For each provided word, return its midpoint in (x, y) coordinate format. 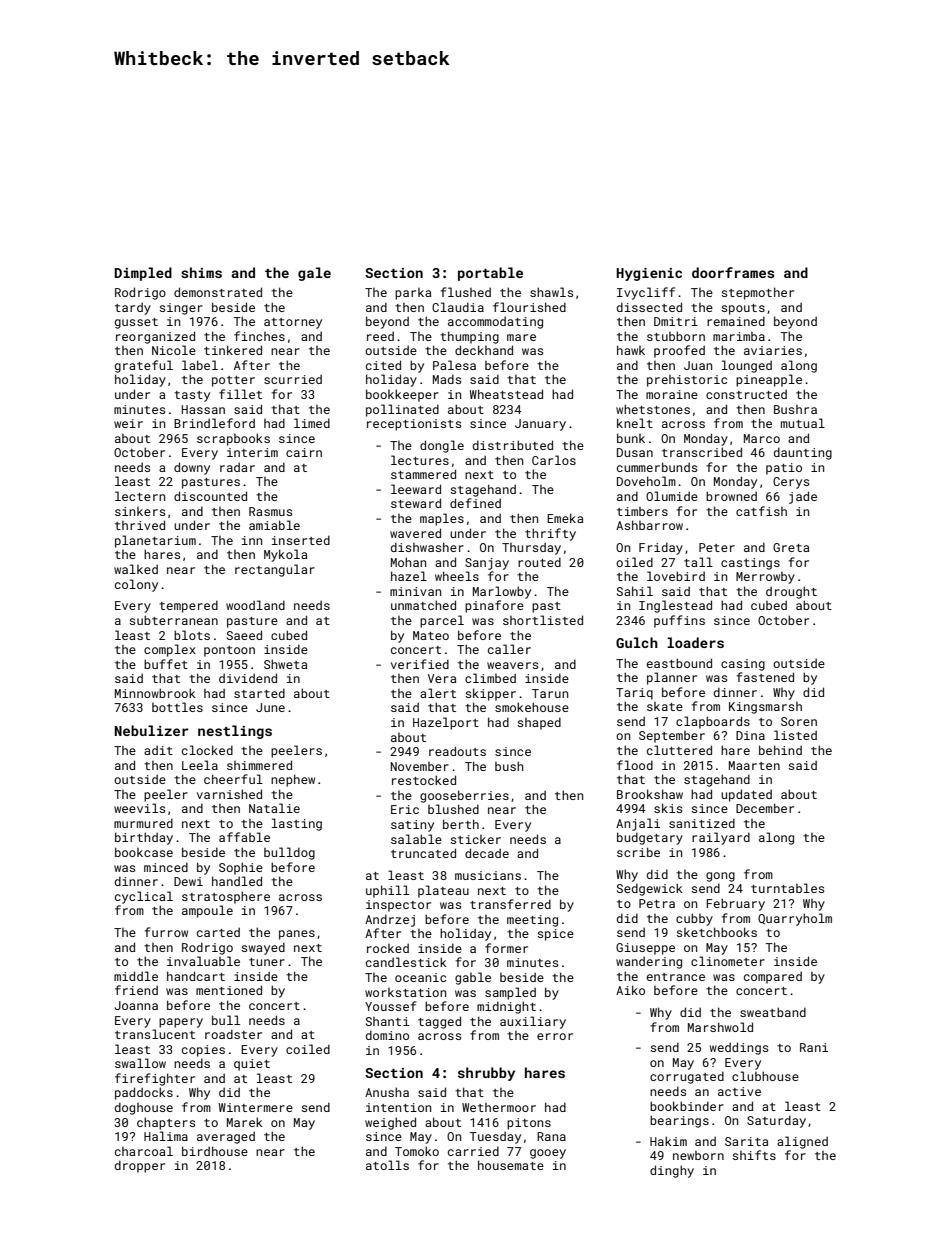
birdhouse (215, 1151)
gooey (548, 1154)
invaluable (203, 961)
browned (731, 496)
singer (181, 309)
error (555, 1036)
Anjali (638, 824)
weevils (139, 808)
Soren (799, 721)
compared (773, 977)
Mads (447, 379)
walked (136, 569)
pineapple (769, 380)
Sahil (635, 591)
